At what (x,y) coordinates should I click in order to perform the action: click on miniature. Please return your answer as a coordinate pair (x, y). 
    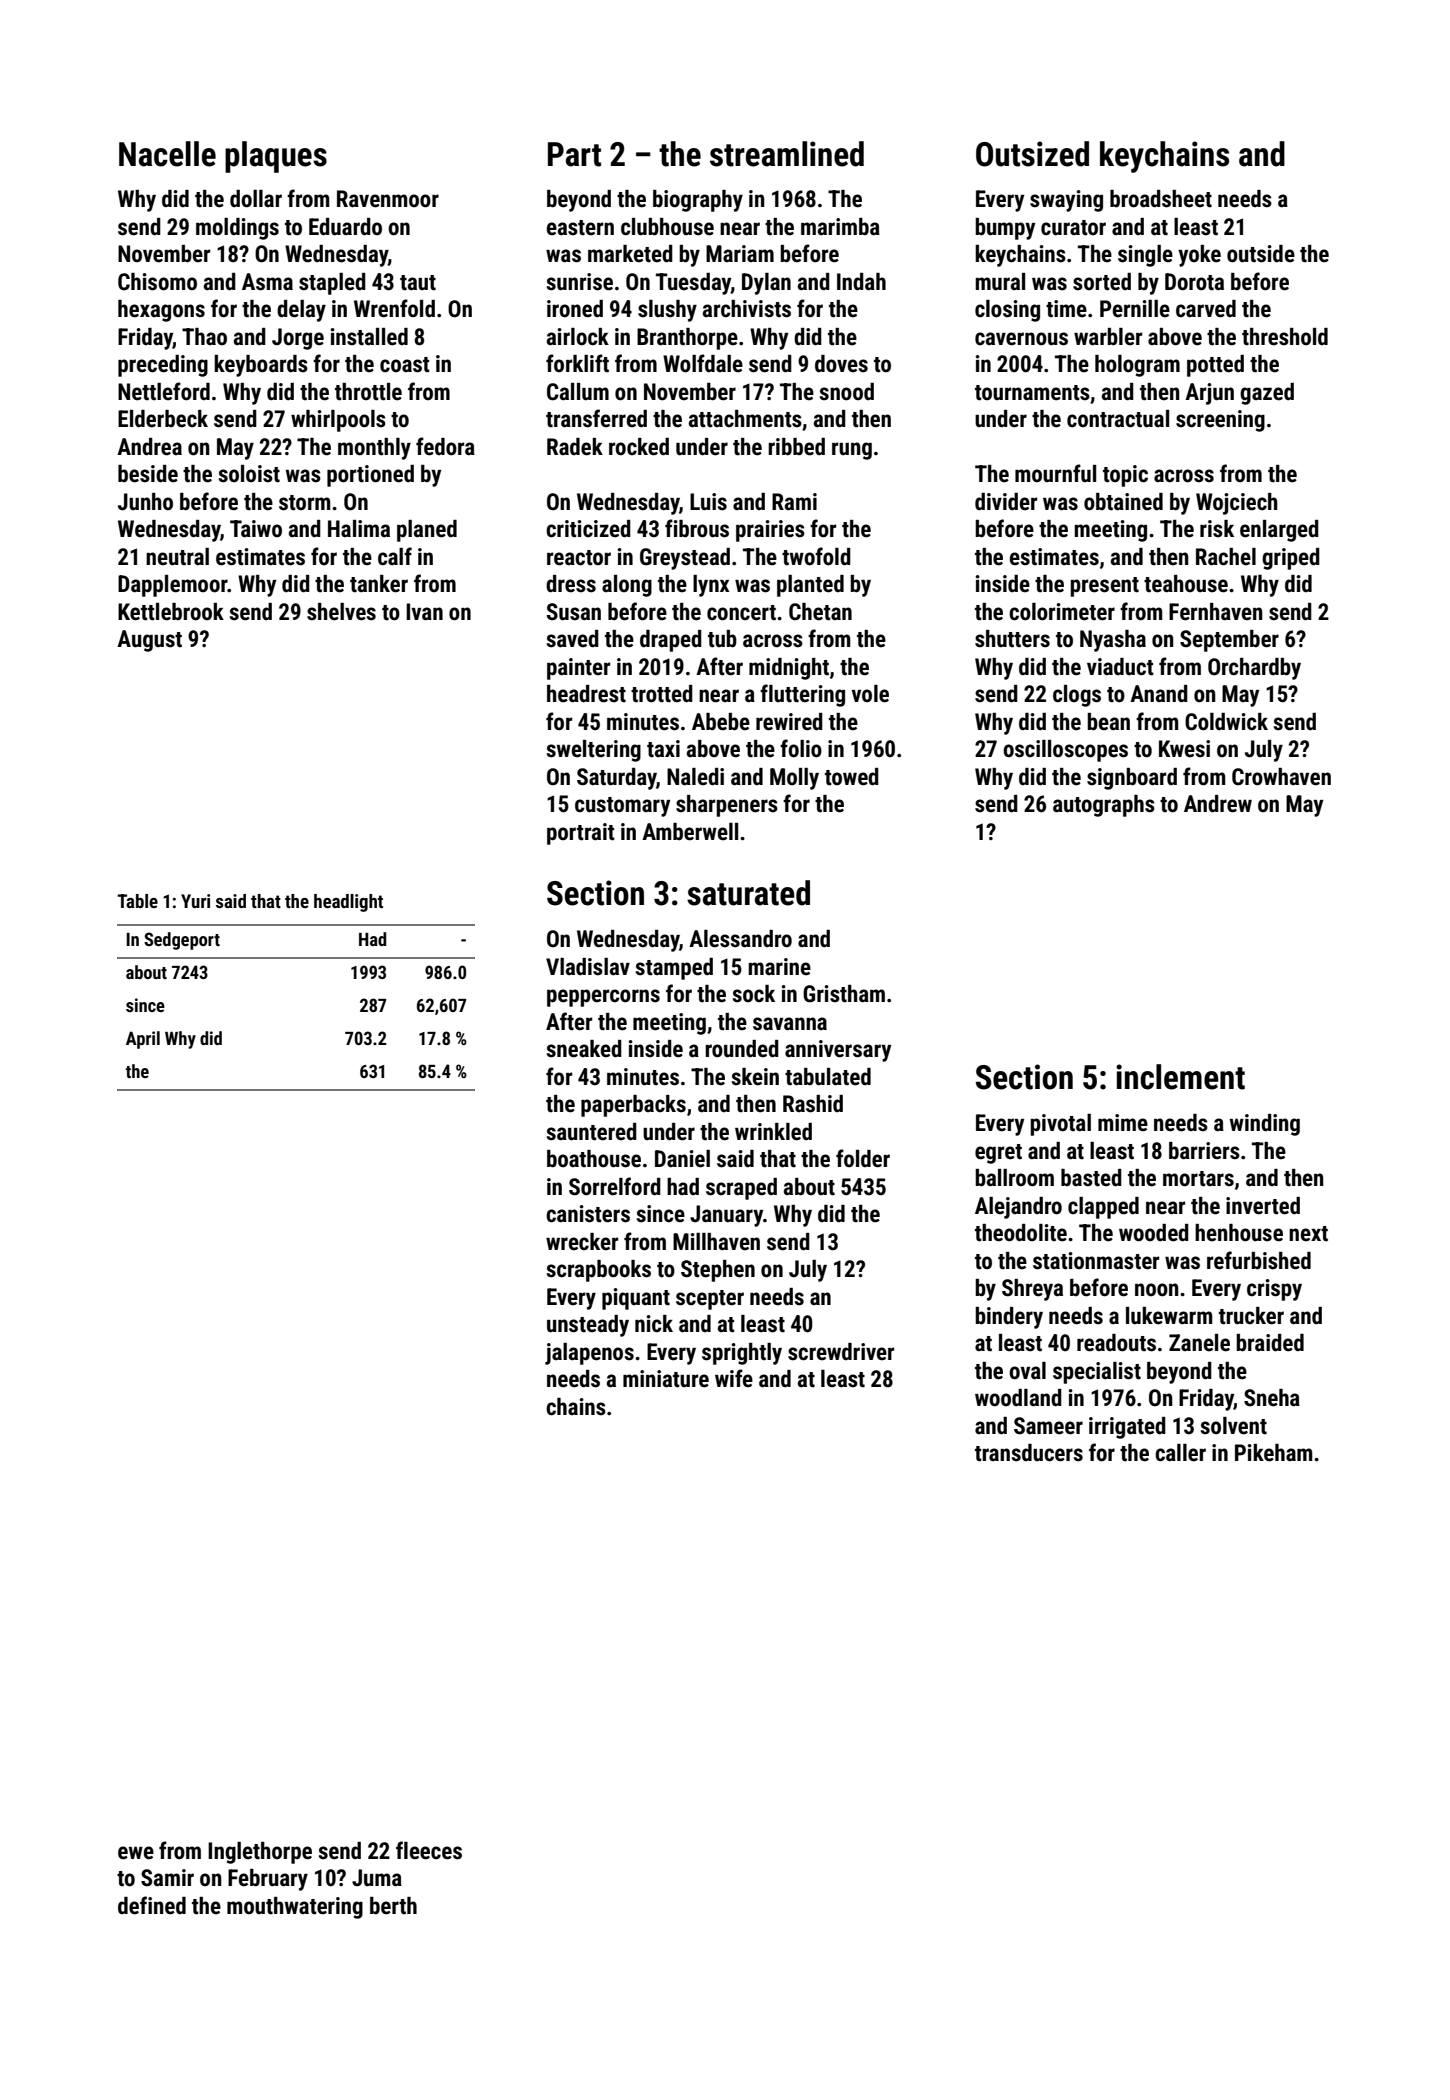
    Looking at the image, I should click on (666, 1379).
